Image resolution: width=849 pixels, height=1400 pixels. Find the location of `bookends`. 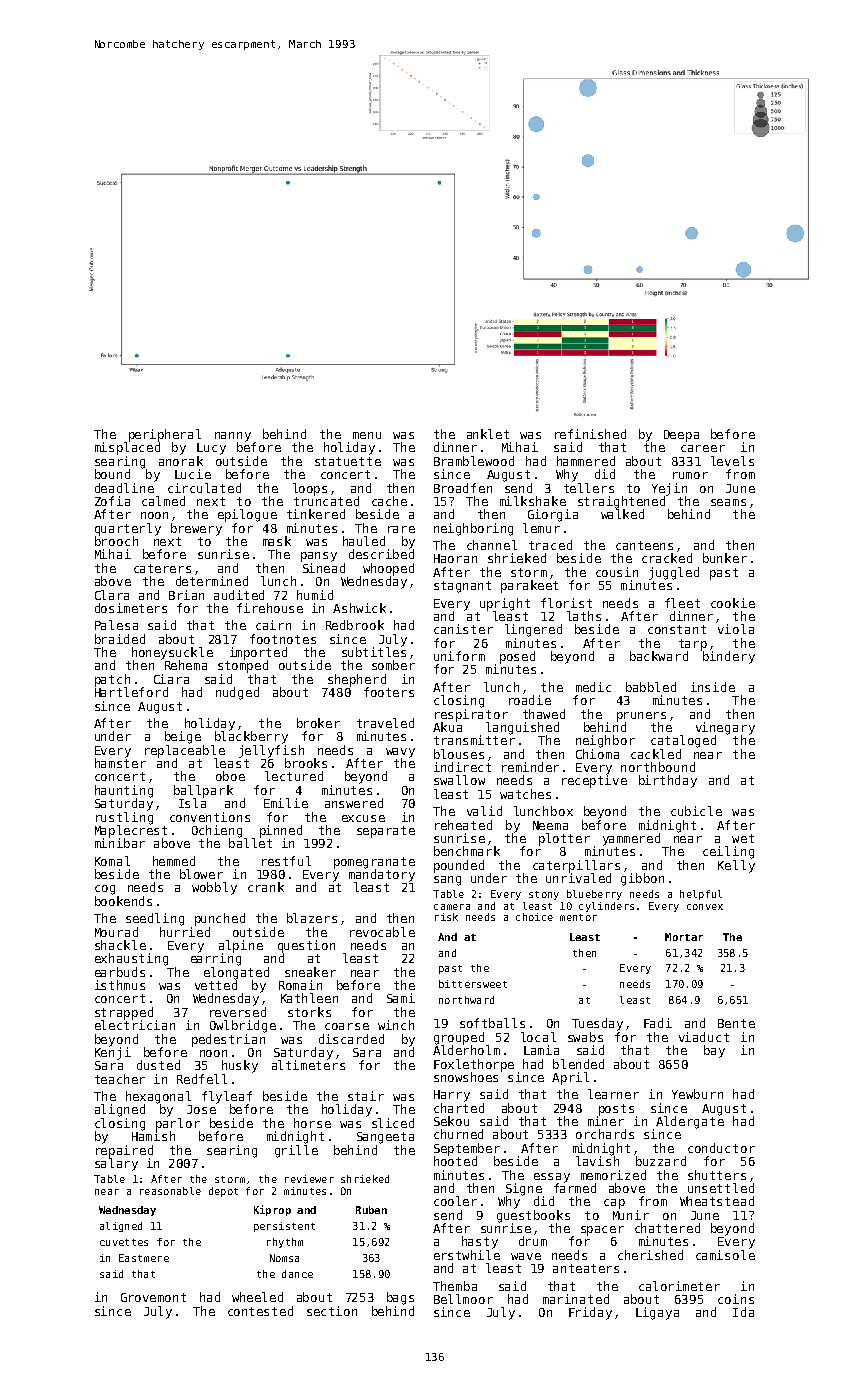

bookends is located at coordinates (123, 901).
